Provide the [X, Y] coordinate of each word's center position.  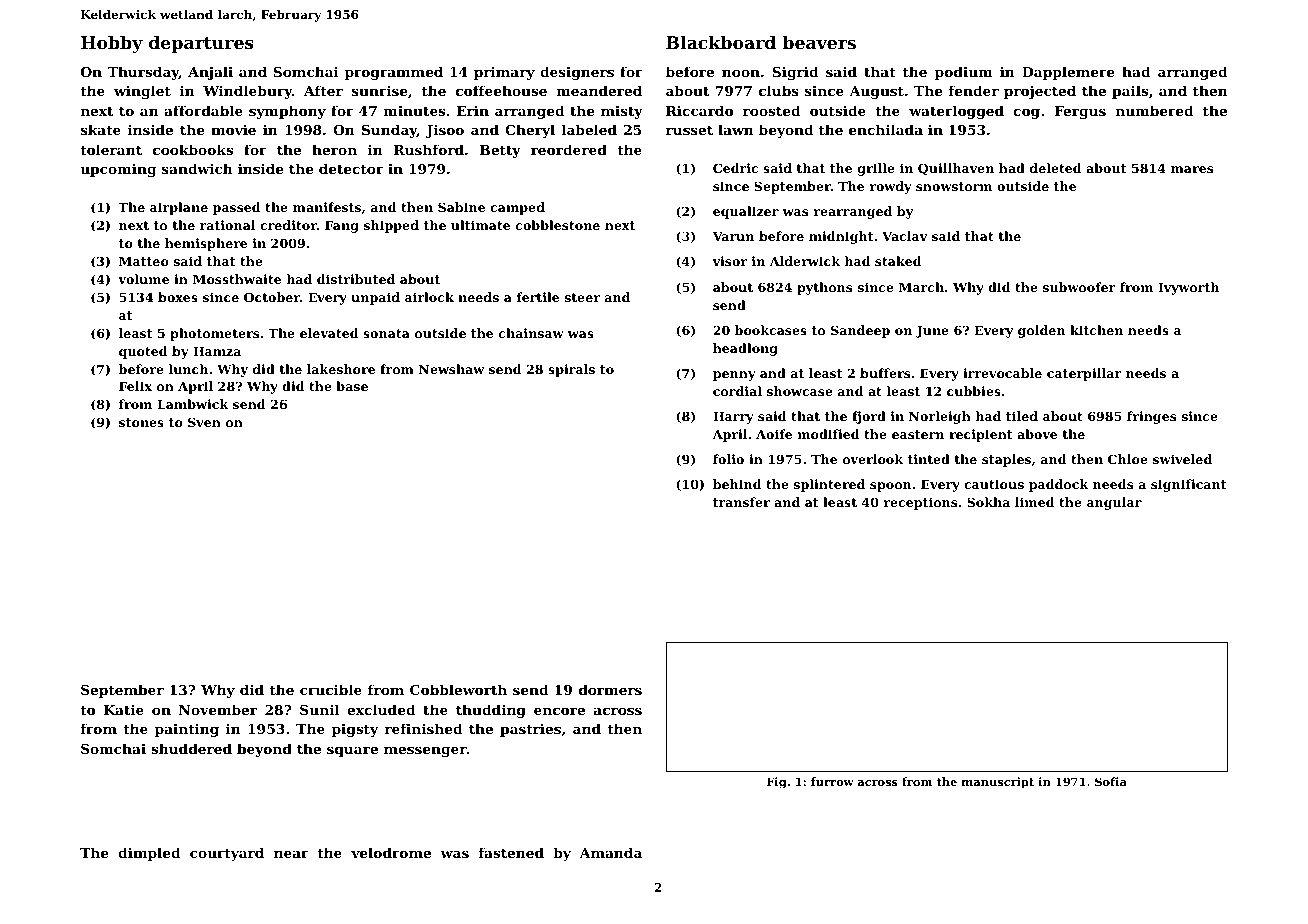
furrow [832, 781]
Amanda [610, 852]
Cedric [735, 168]
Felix [135, 386]
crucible [331, 689]
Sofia [1111, 781]
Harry [733, 418]
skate [101, 129]
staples [1006, 460]
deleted [1055, 168]
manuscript [998, 783]
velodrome [391, 852]
